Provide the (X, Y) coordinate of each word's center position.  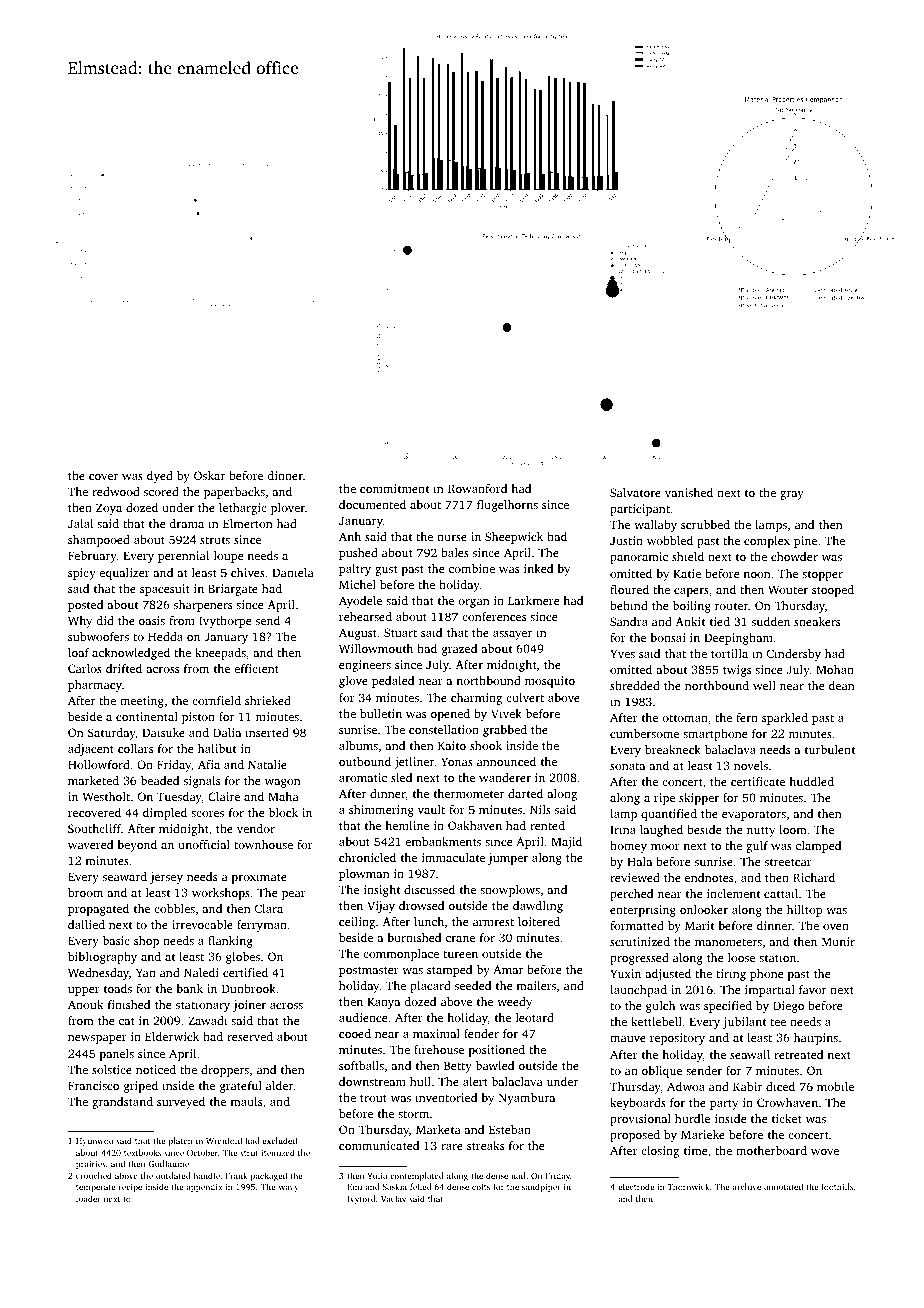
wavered (90, 844)
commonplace (401, 955)
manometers (728, 942)
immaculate (453, 857)
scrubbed (705, 524)
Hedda (165, 636)
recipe (130, 1188)
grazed (459, 650)
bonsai (668, 637)
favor (812, 989)
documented (372, 504)
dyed (160, 477)
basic (116, 940)
